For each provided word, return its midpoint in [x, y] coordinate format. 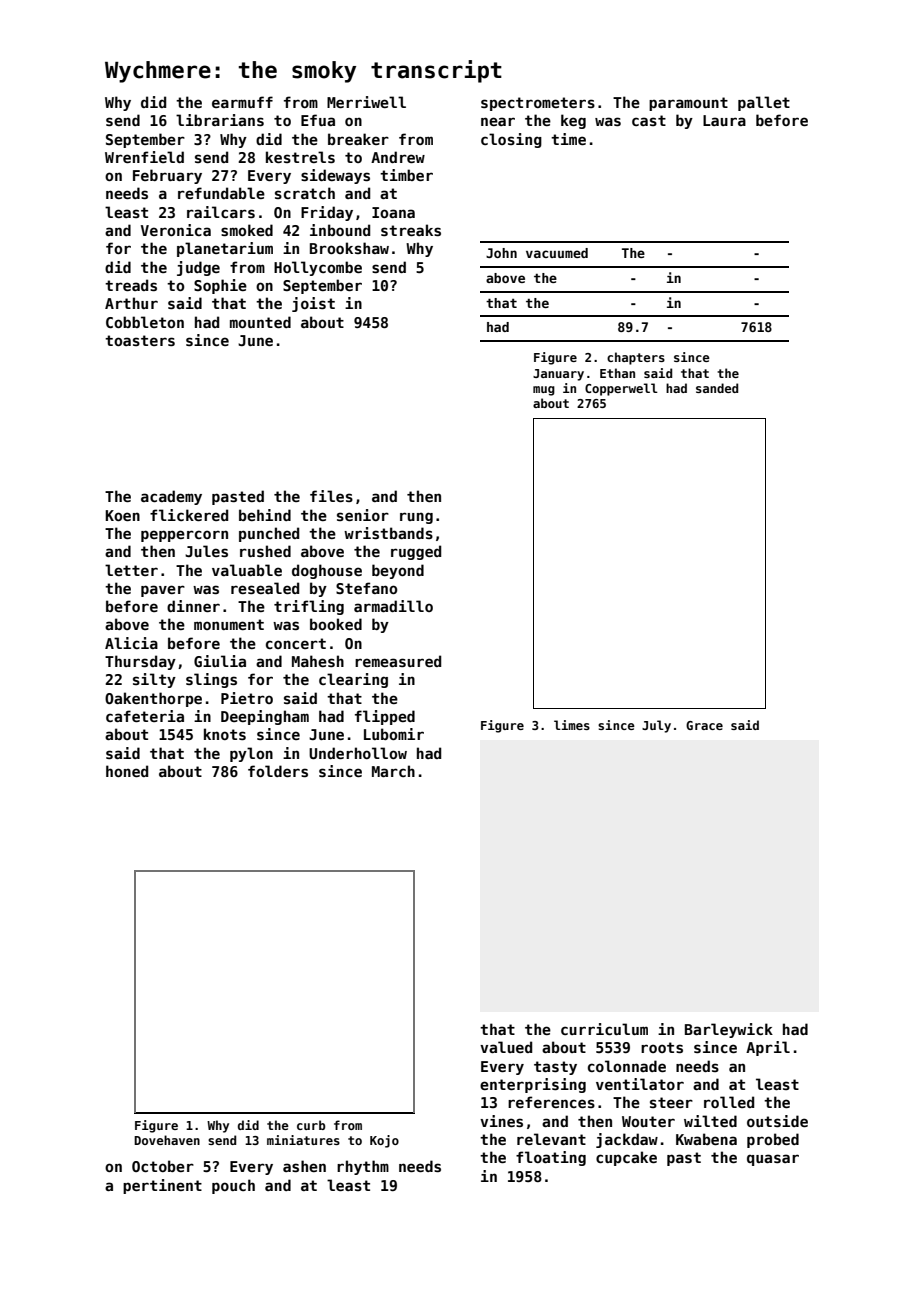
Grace [704, 725]
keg [573, 121]
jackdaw [627, 1140]
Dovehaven [167, 1140]
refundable [221, 193]
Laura [724, 120]
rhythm [363, 1167]
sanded [717, 388]
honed [127, 771]
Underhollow [358, 753]
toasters [140, 340]
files [331, 496]
